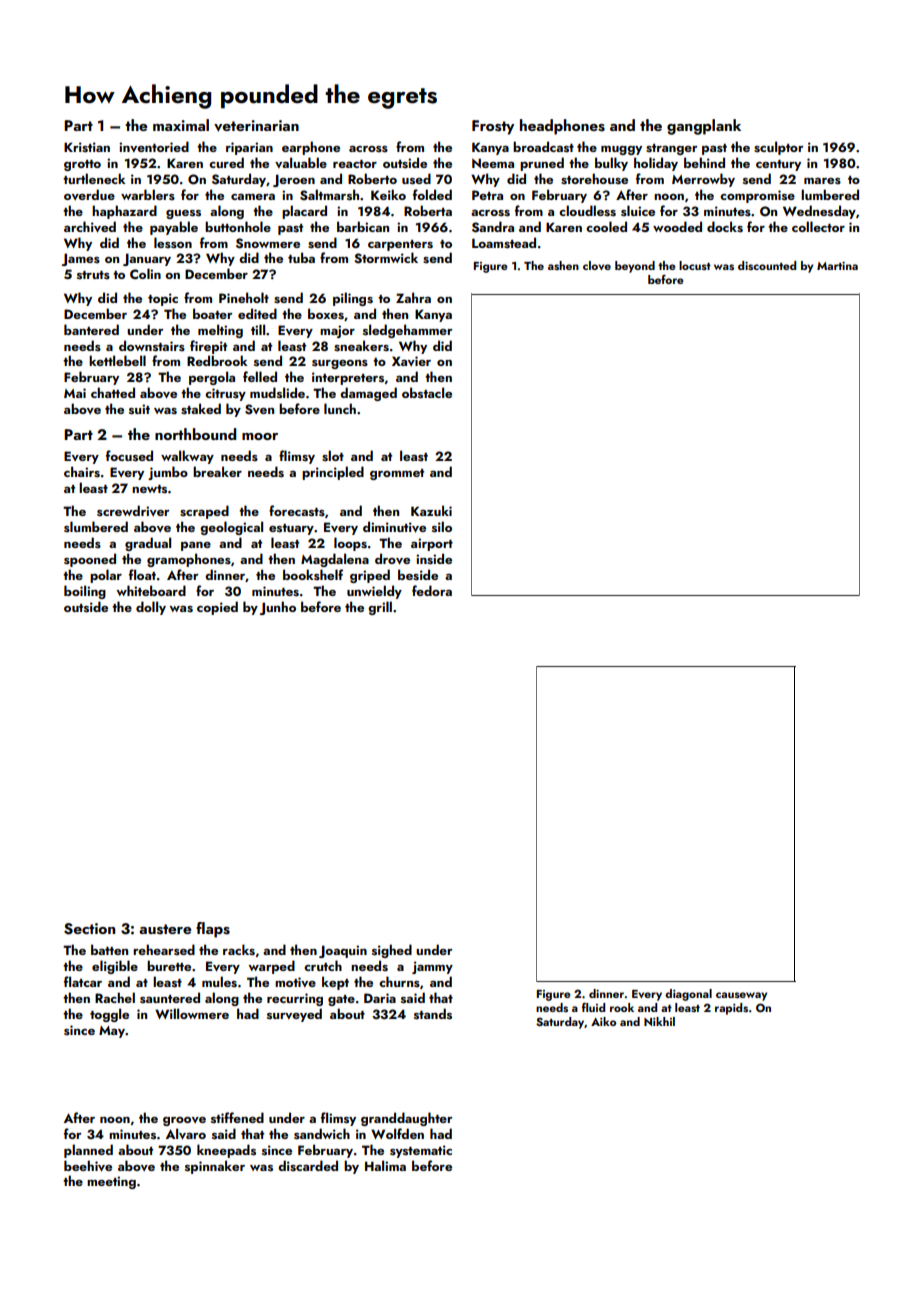  Describe the element at coordinates (432, 590) in the screenshot. I see `fedora` at that location.
